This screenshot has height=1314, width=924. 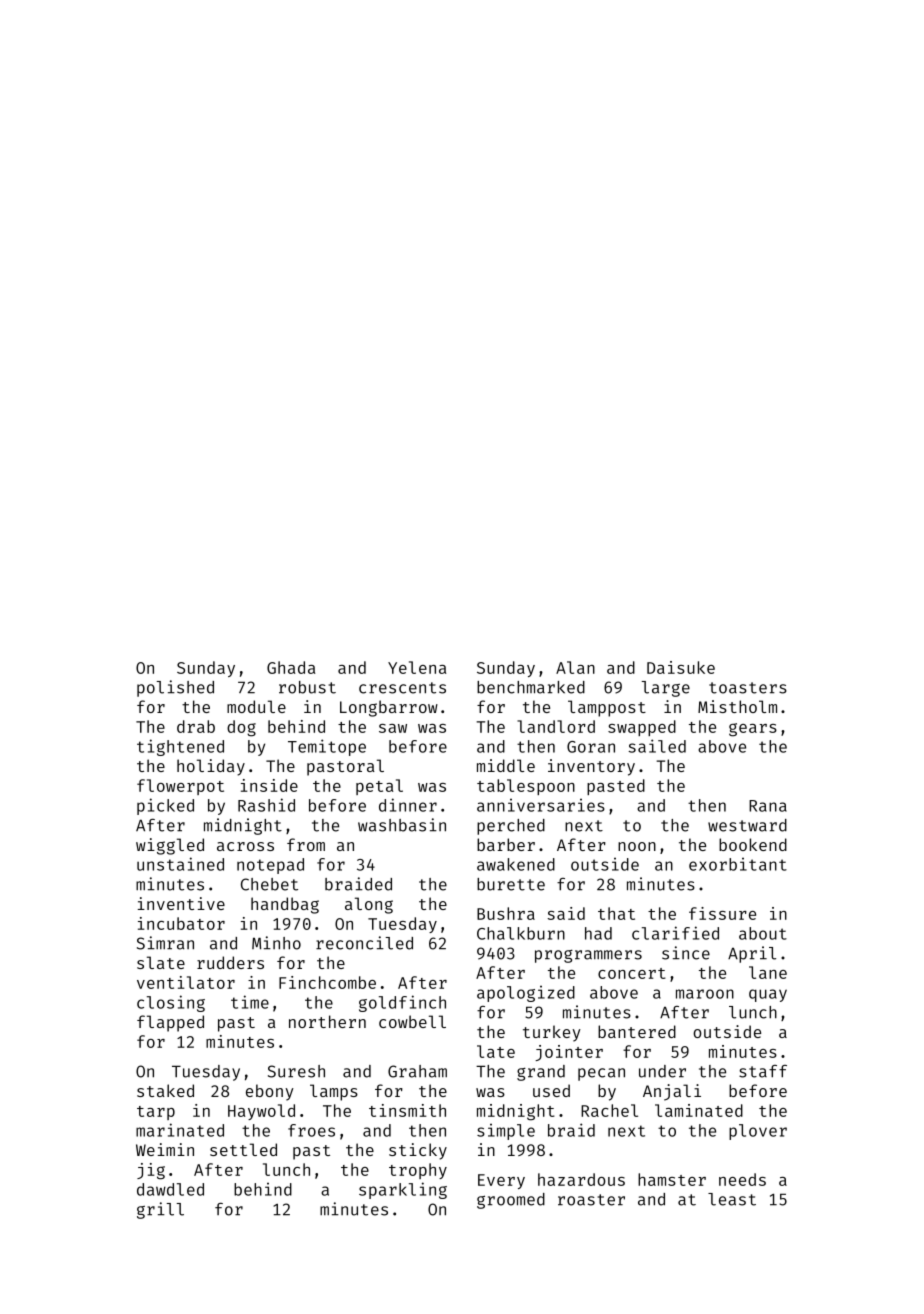 What do you see at coordinates (732, 1199) in the screenshot?
I see `least` at bounding box center [732, 1199].
